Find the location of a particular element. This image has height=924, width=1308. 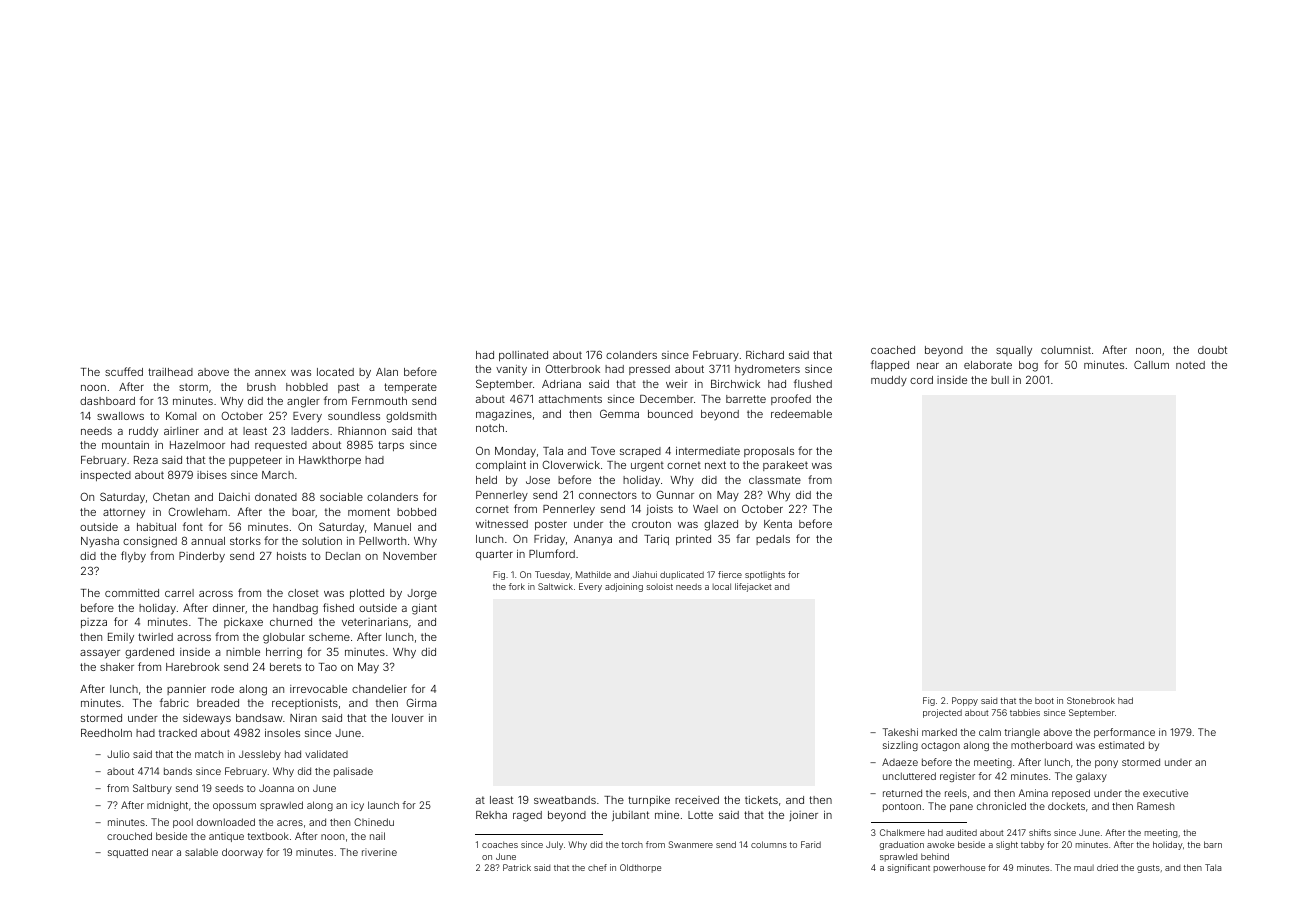

bull is located at coordinates (1000, 380).
